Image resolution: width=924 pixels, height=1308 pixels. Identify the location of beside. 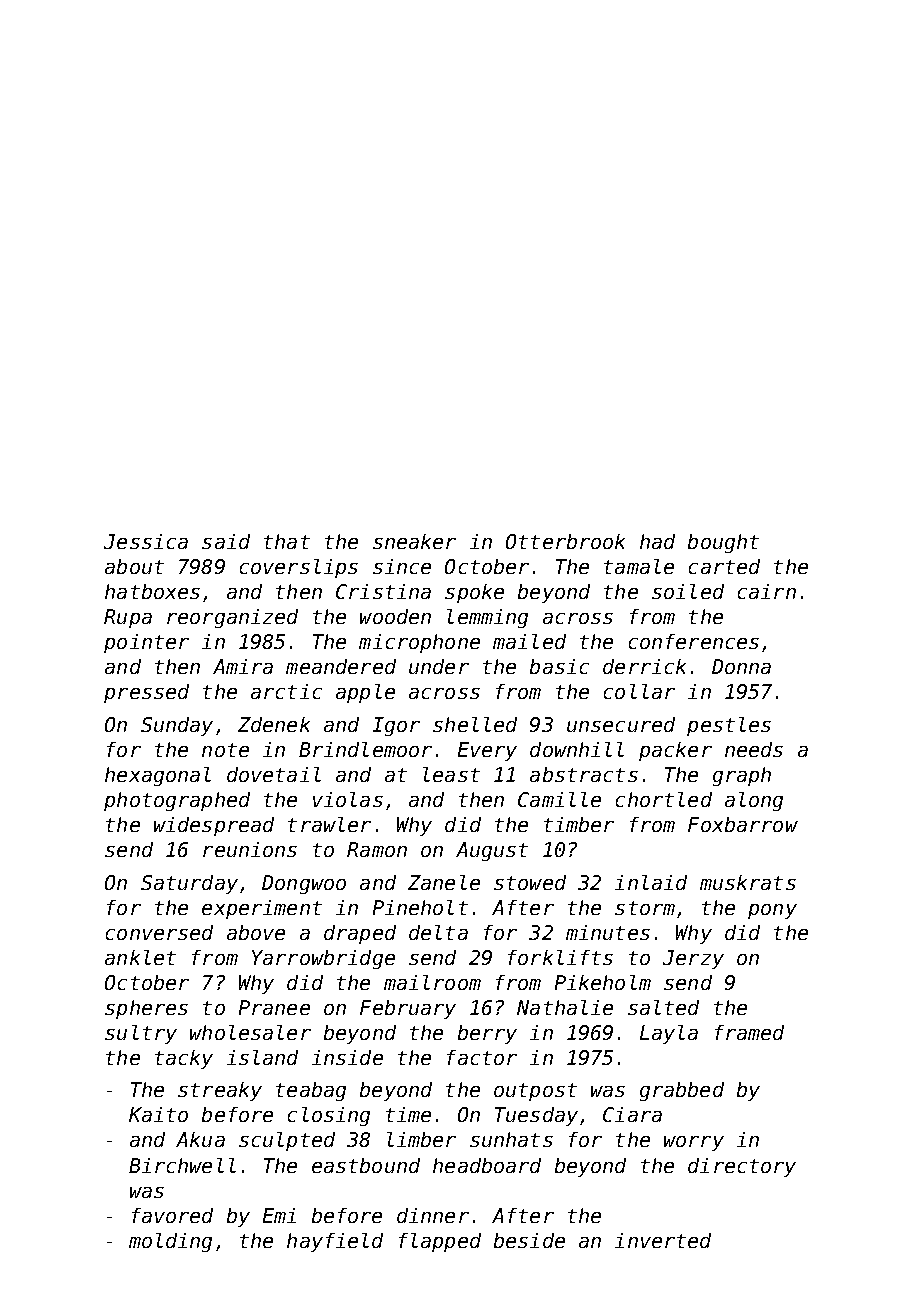
(529, 1240).
